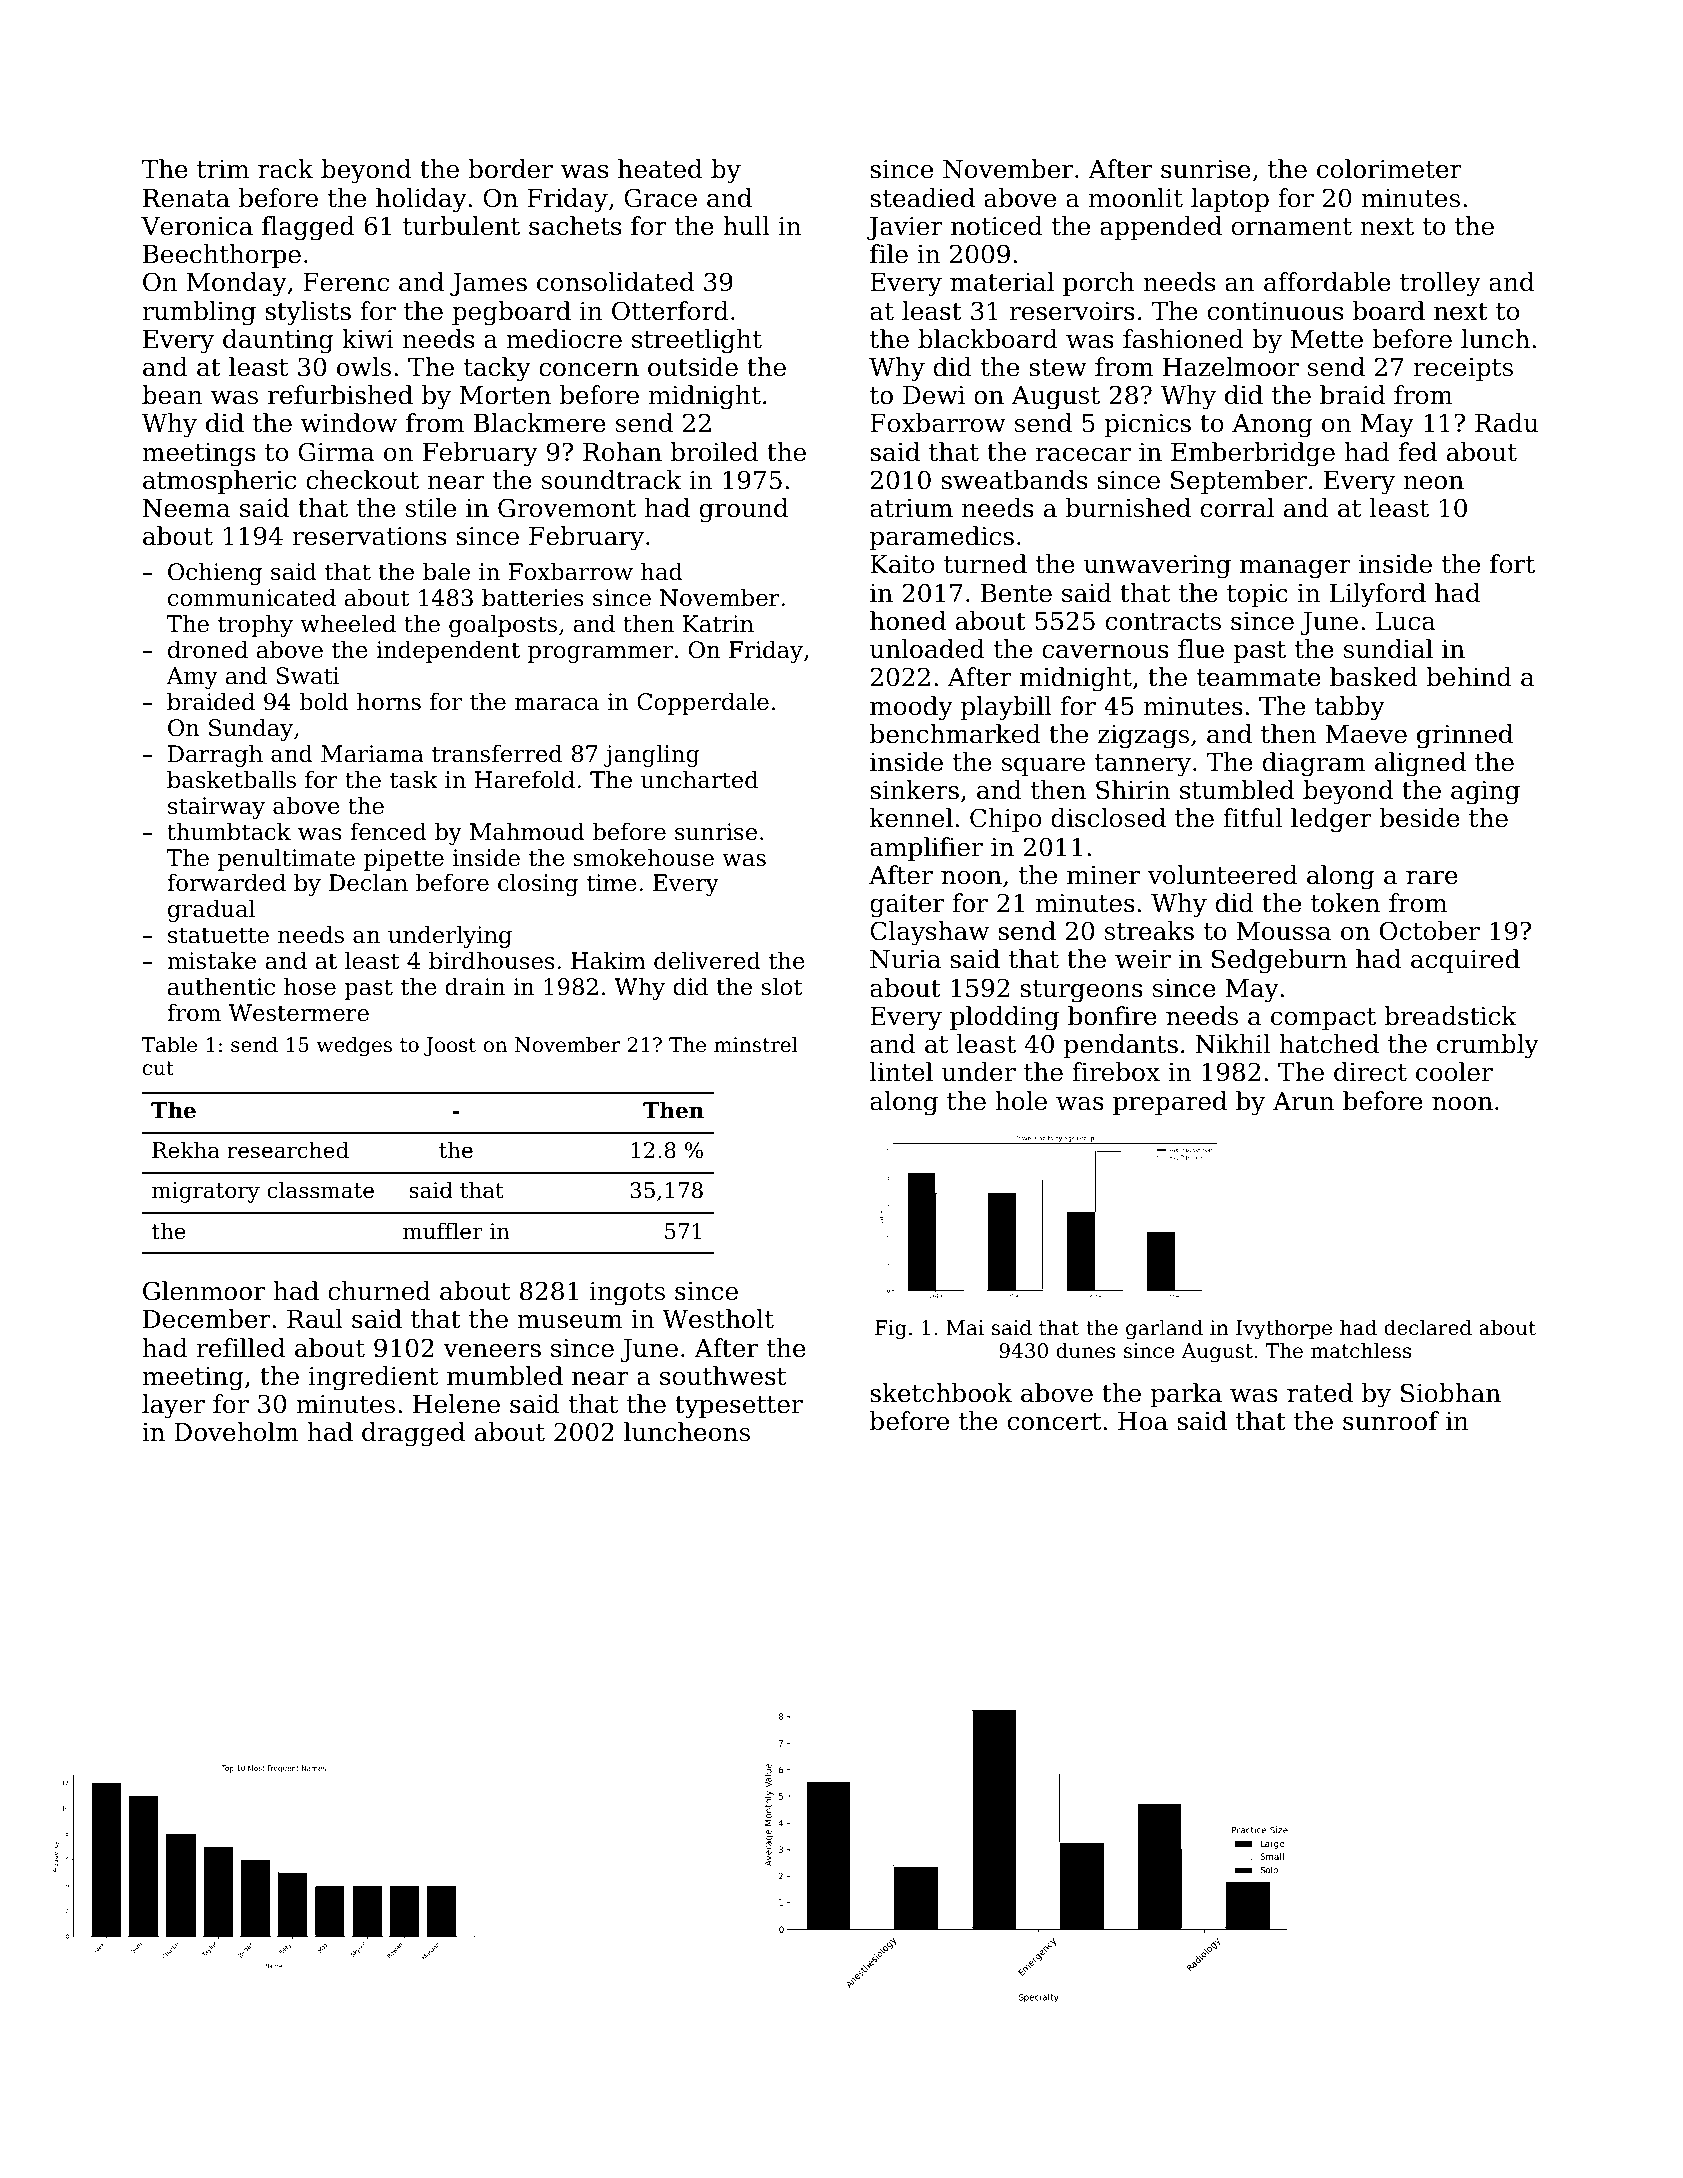 The image size is (1683, 2178). Describe the element at coordinates (1054, 1422) in the image. I see `concert` at that location.
